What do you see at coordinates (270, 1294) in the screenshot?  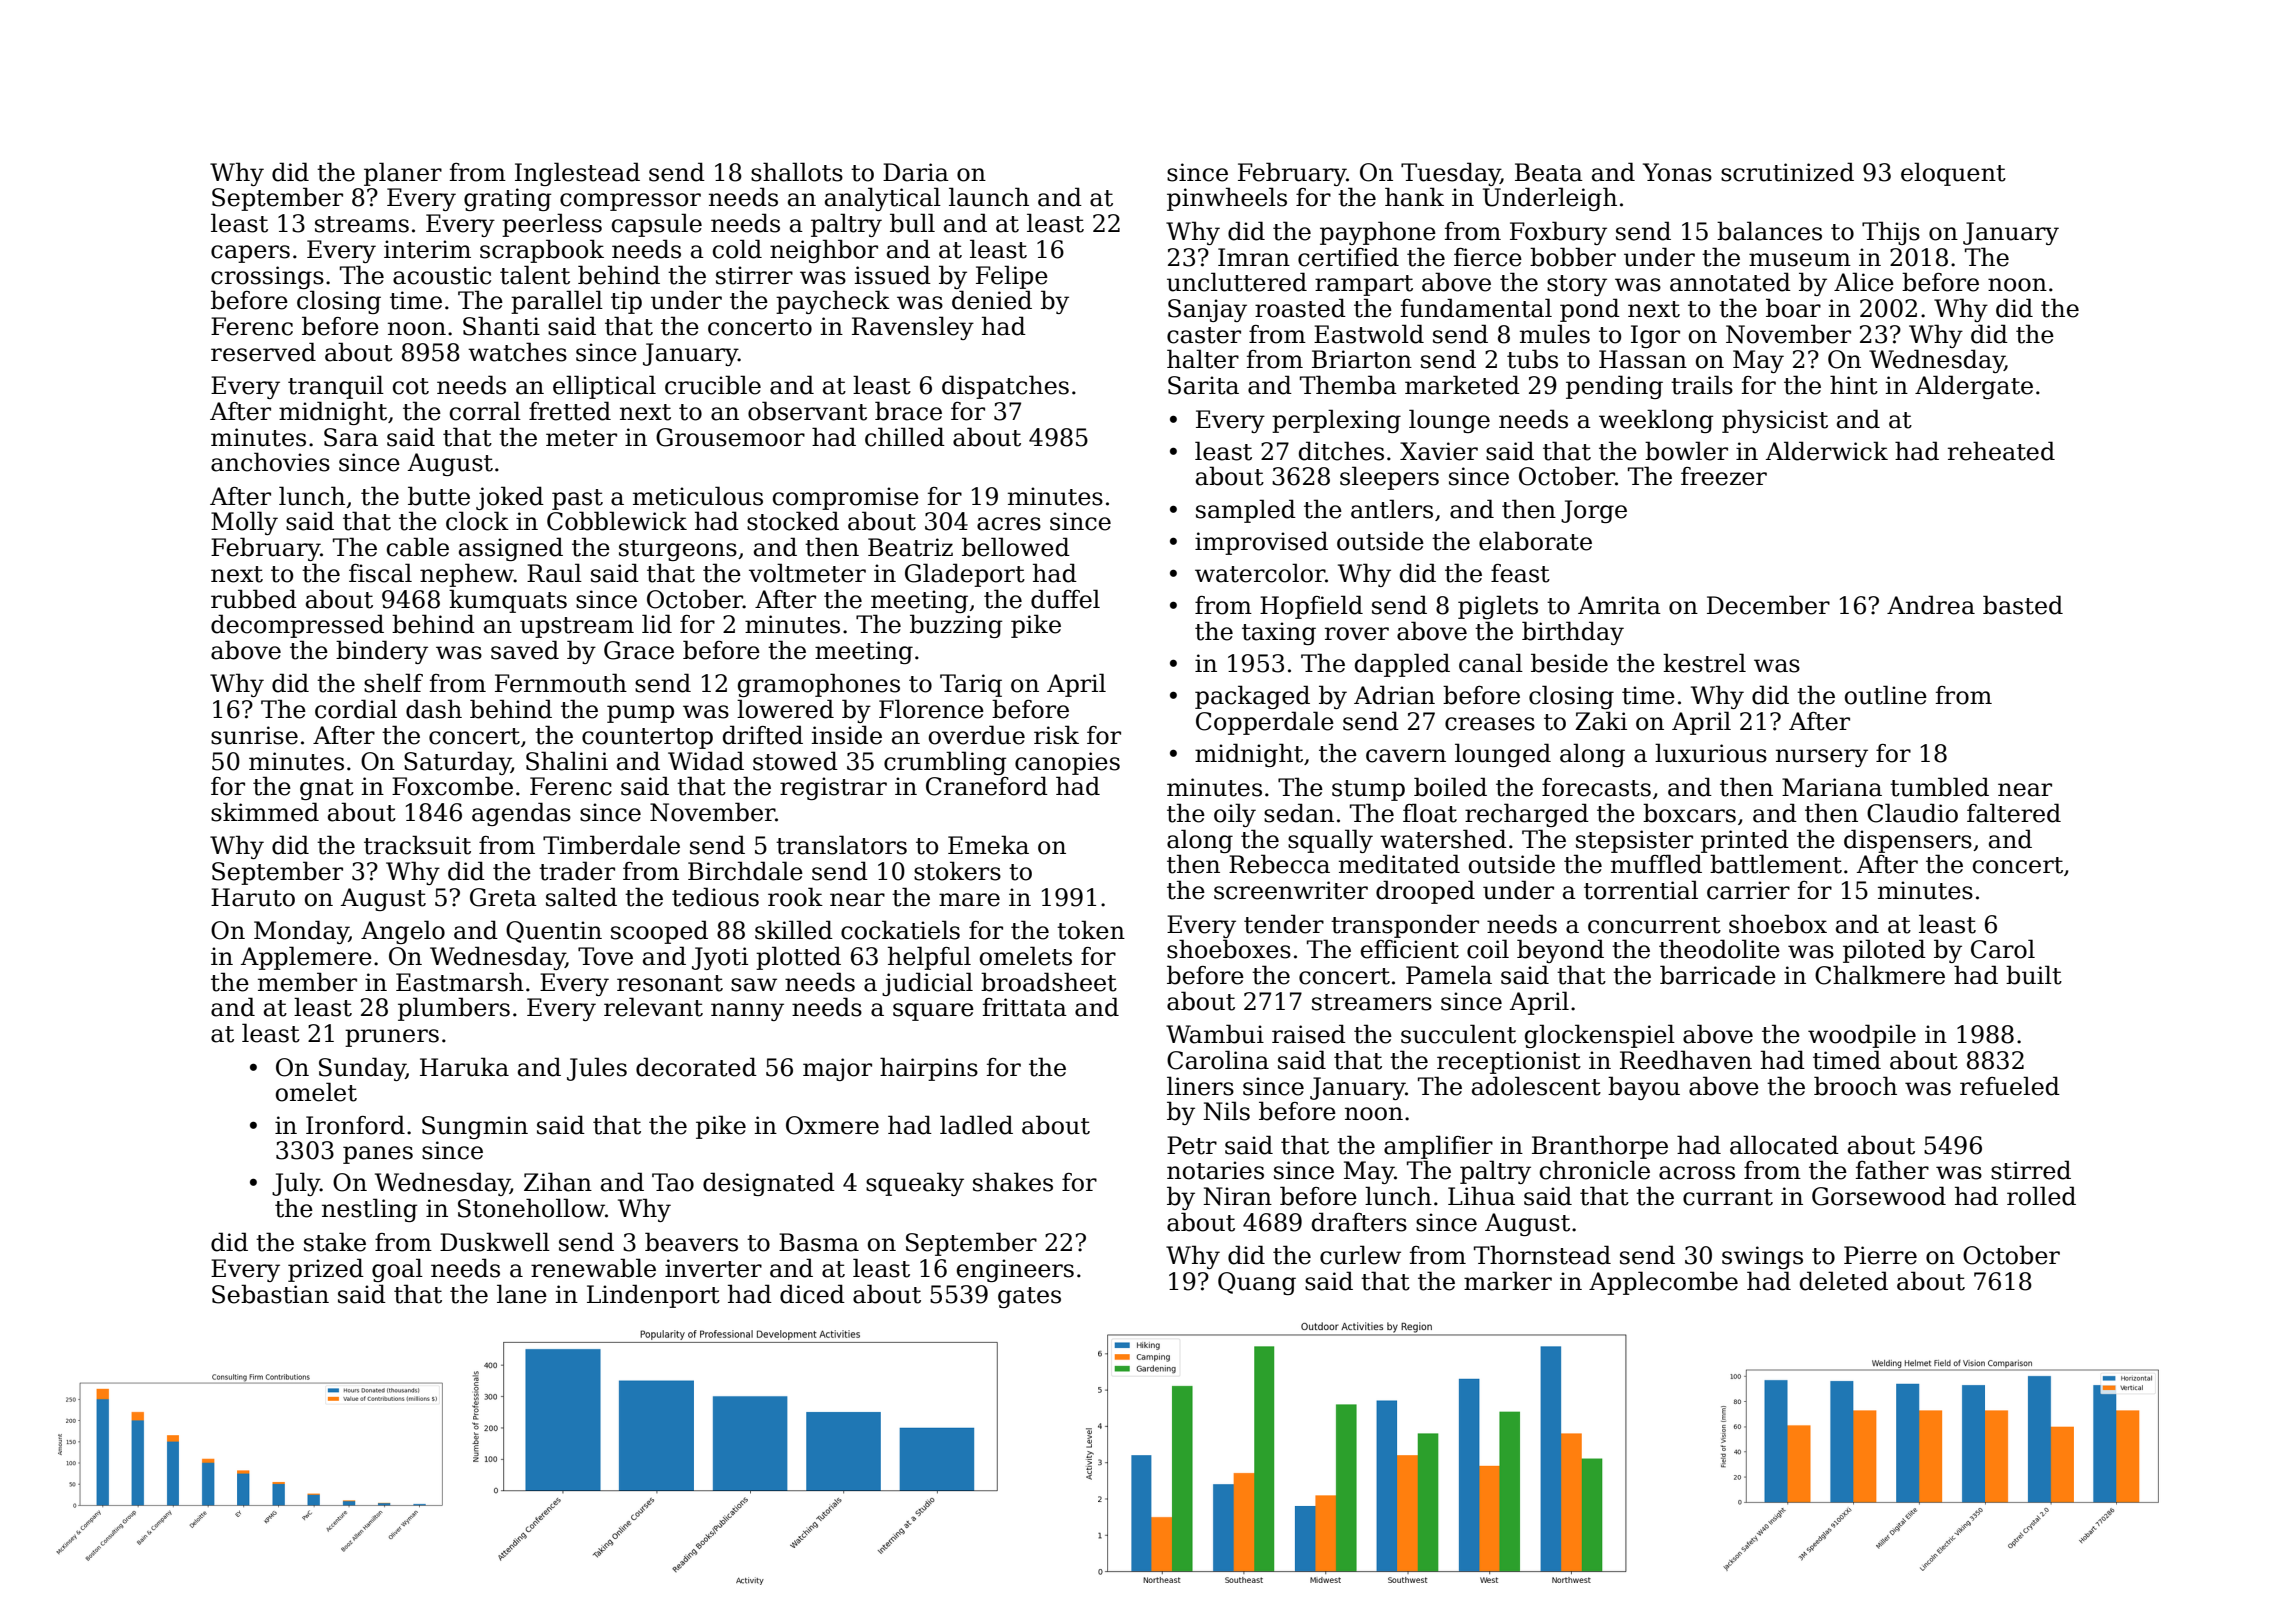 I see `Sebastian` at bounding box center [270, 1294].
